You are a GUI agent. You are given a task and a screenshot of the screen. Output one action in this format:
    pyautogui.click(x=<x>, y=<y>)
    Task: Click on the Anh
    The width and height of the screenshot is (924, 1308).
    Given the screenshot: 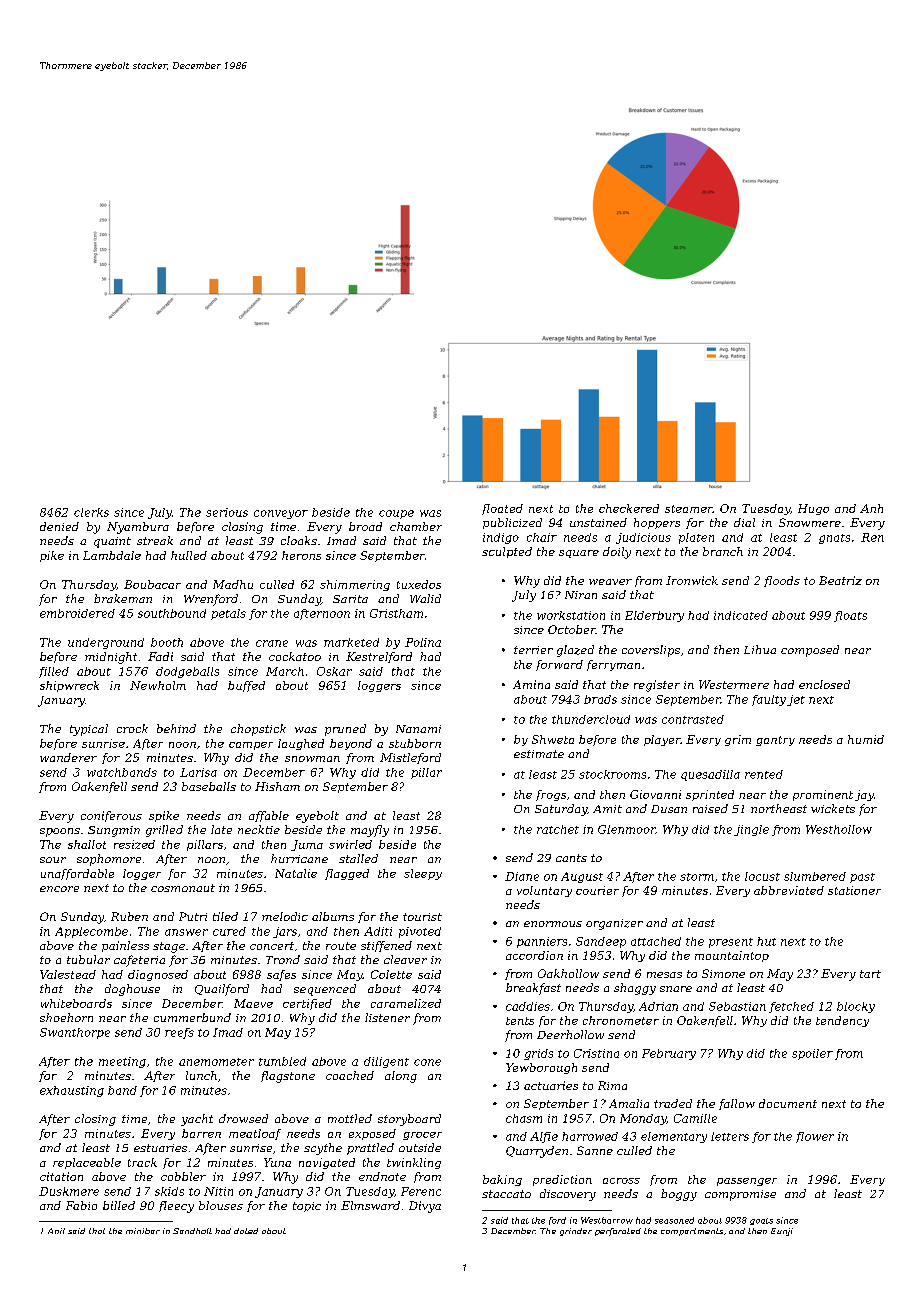 What is the action you would take?
    pyautogui.click(x=871, y=508)
